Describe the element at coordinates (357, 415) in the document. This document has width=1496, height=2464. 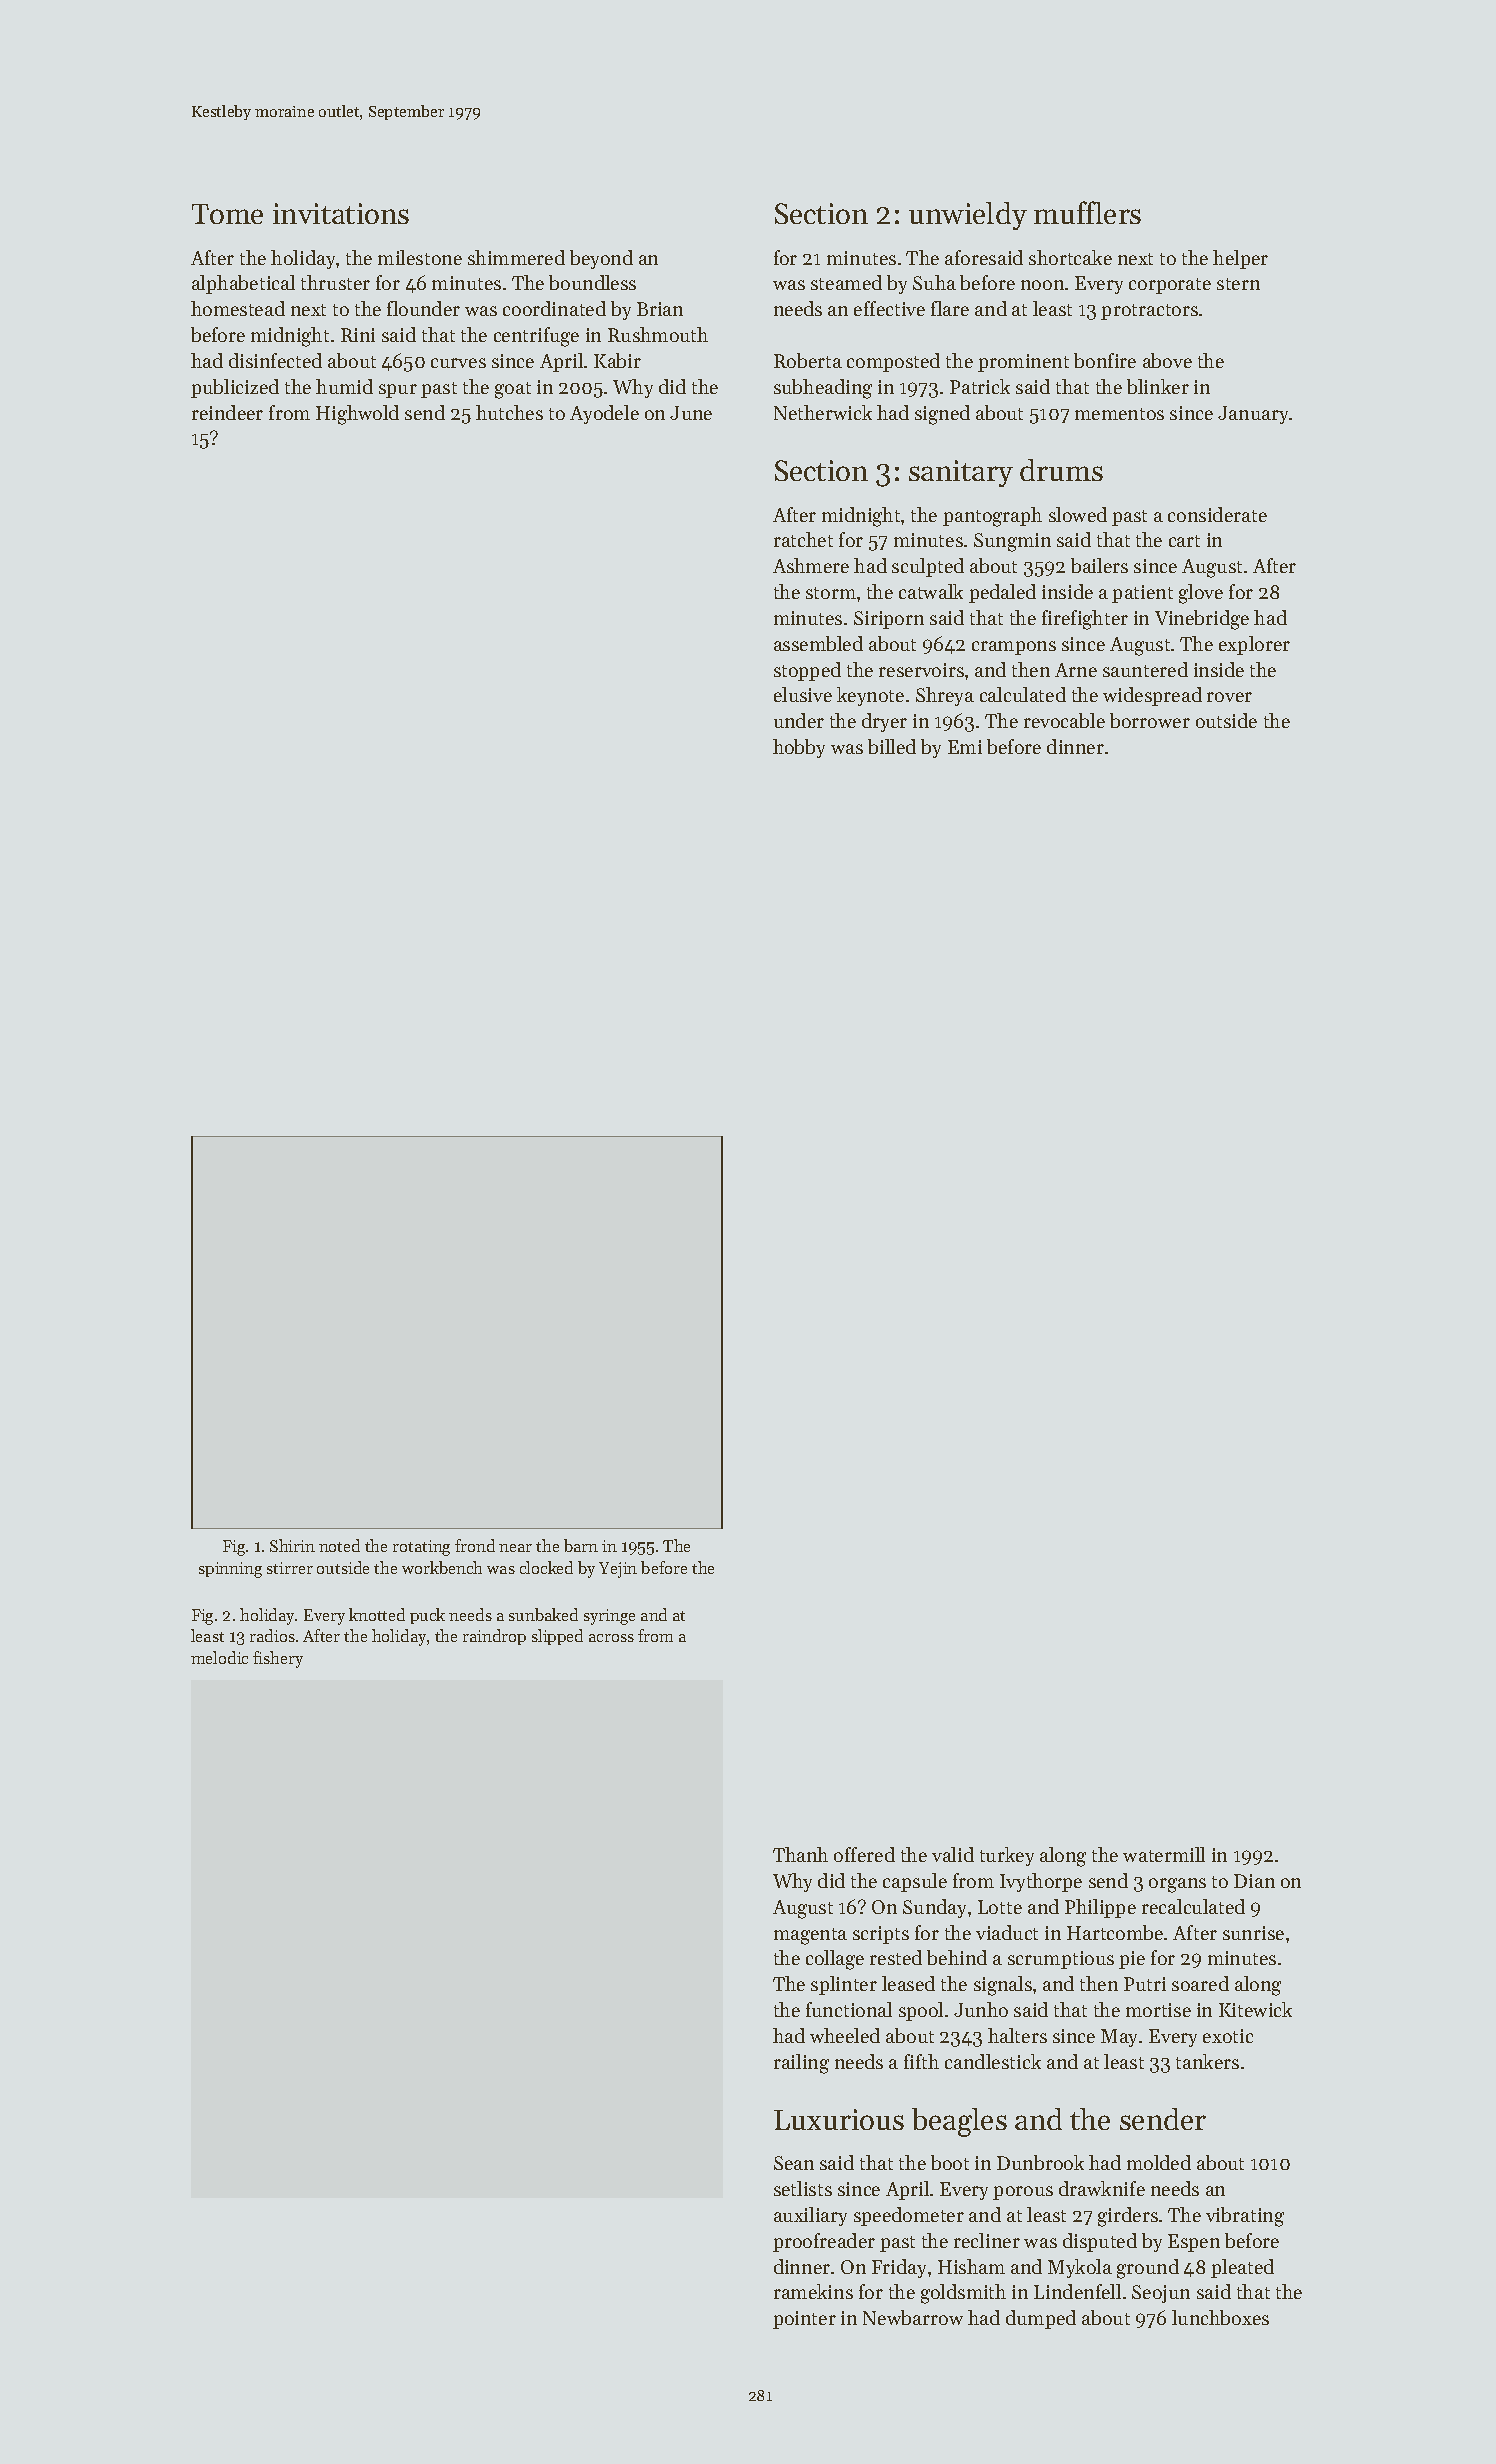
I see `Highwold` at that location.
